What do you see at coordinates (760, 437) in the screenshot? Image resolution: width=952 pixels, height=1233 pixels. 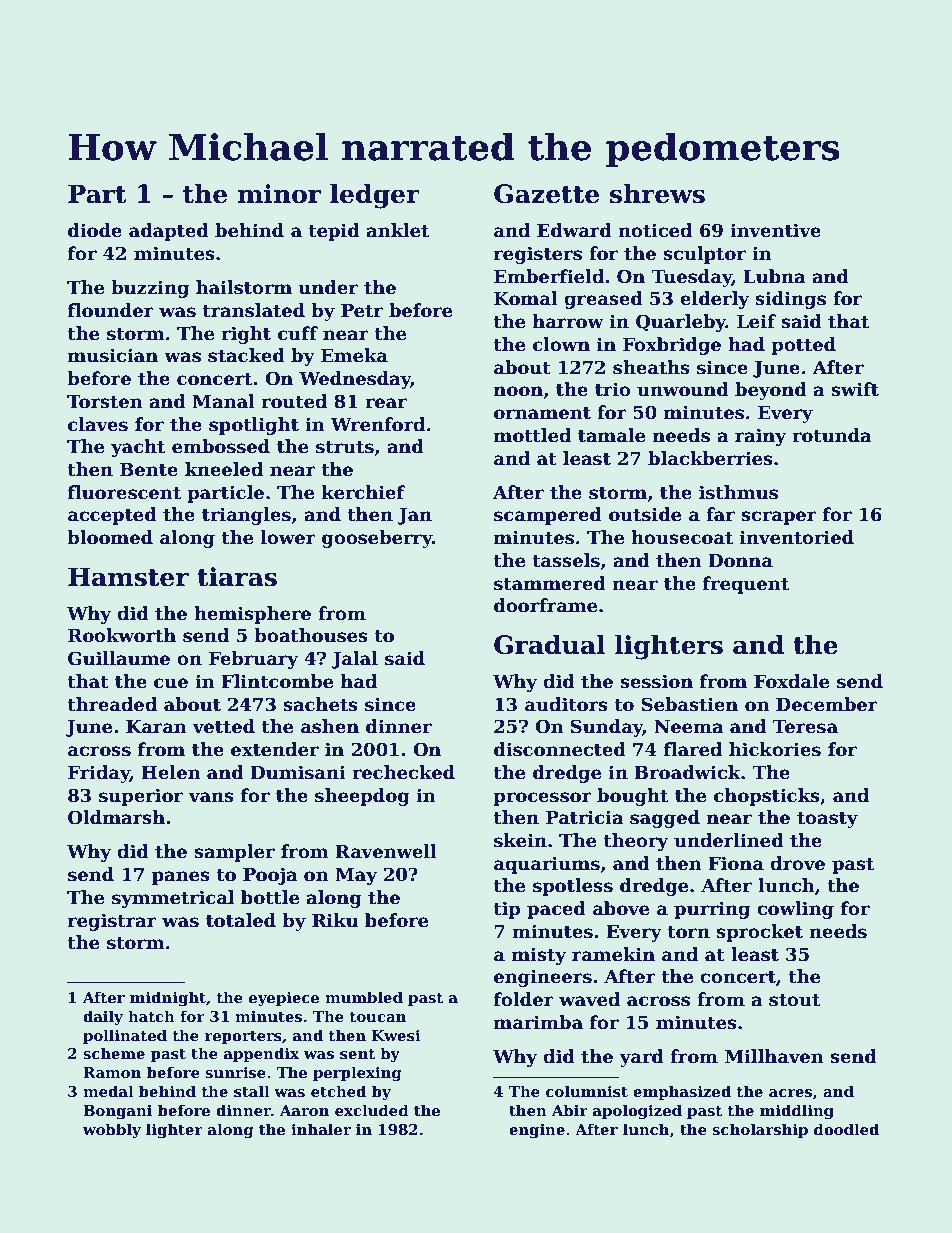 I see `rainy` at bounding box center [760, 437].
